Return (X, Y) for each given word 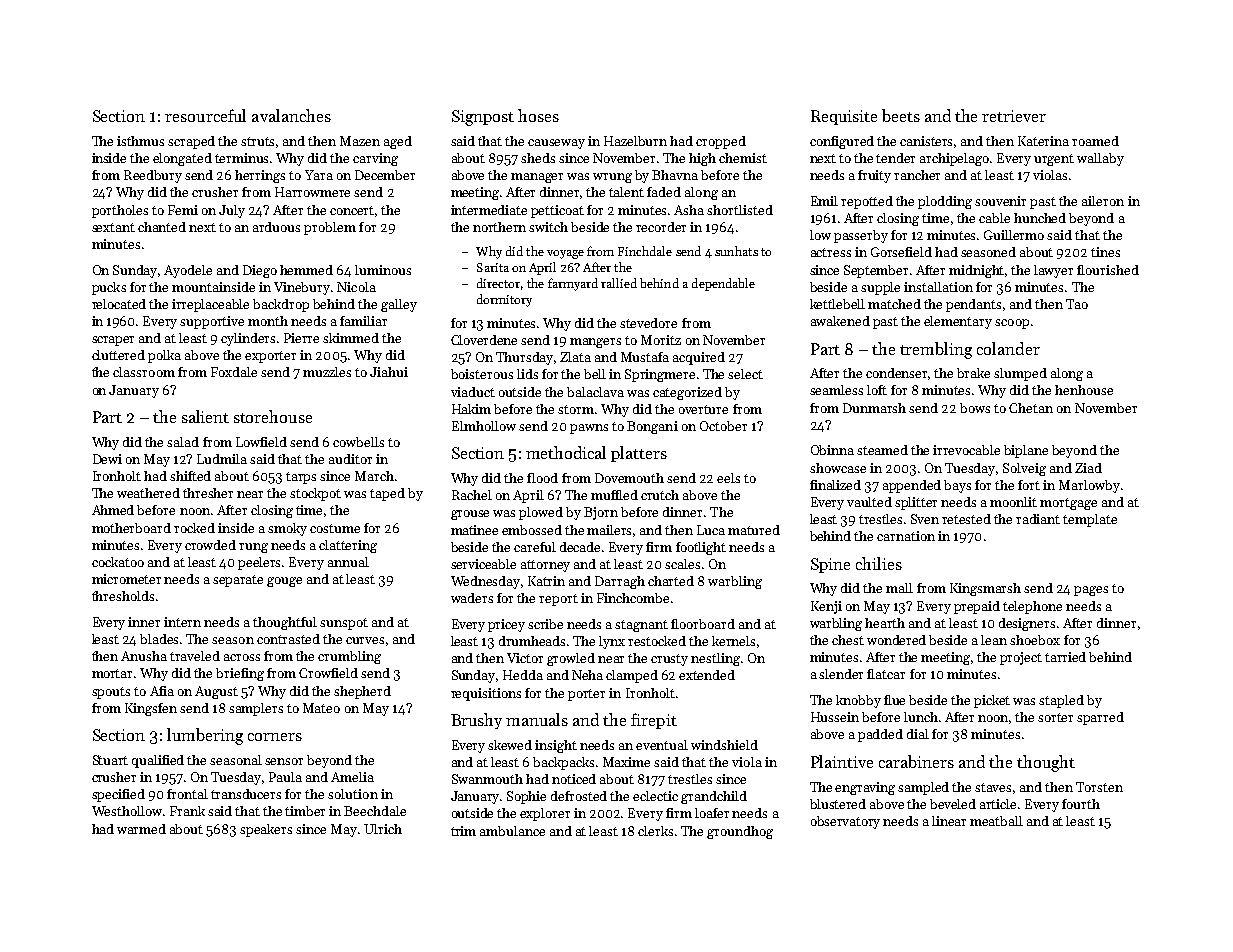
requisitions (486, 694)
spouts (111, 693)
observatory (845, 822)
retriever (1014, 116)
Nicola (356, 287)
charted (671, 581)
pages (1091, 591)
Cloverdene (484, 340)
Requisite (844, 117)
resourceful (205, 115)
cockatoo (118, 562)
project (1021, 658)
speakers (266, 830)
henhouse (1084, 390)
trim (463, 831)
